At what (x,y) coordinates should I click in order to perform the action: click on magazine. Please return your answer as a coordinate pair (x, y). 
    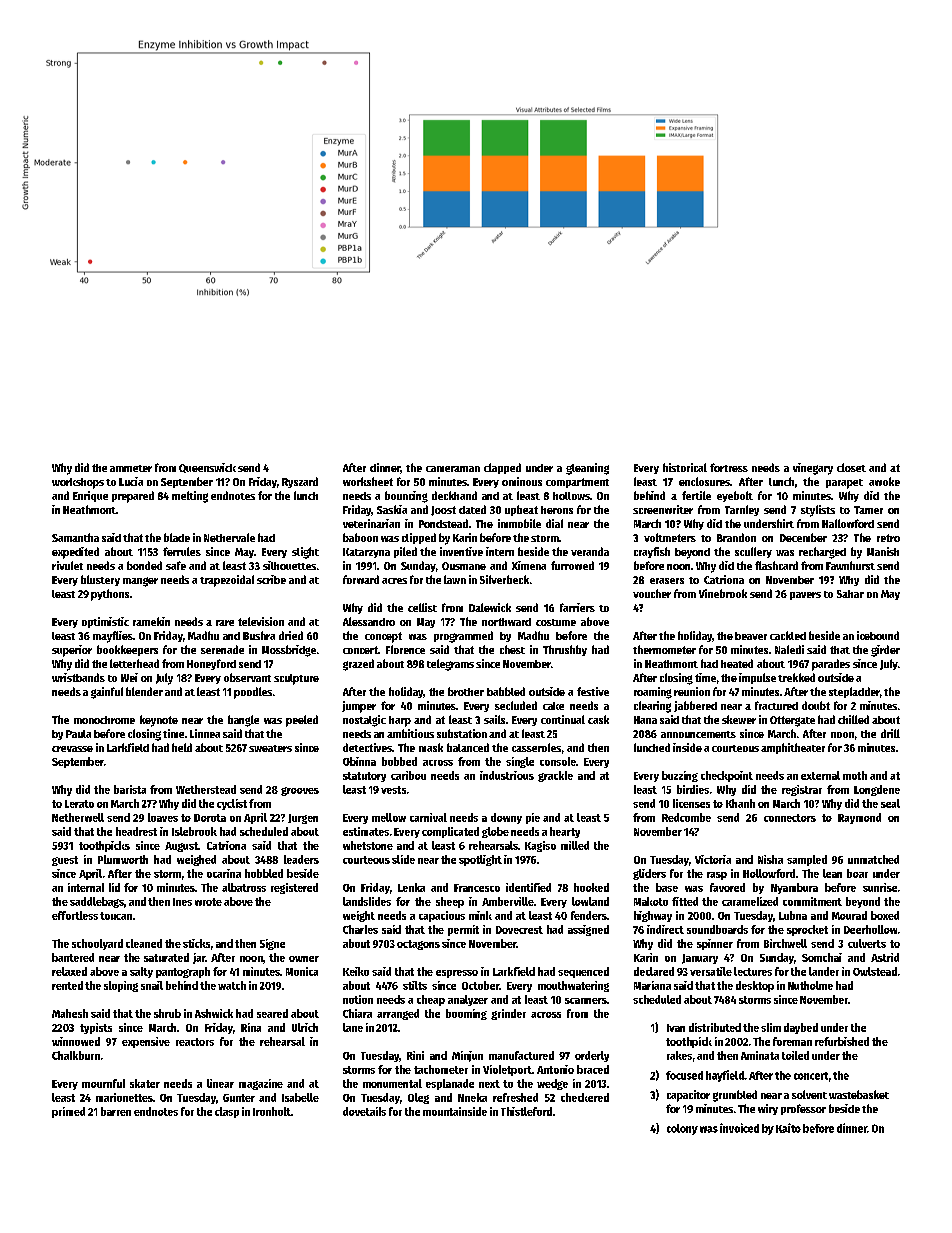
    Looking at the image, I should click on (261, 1084).
